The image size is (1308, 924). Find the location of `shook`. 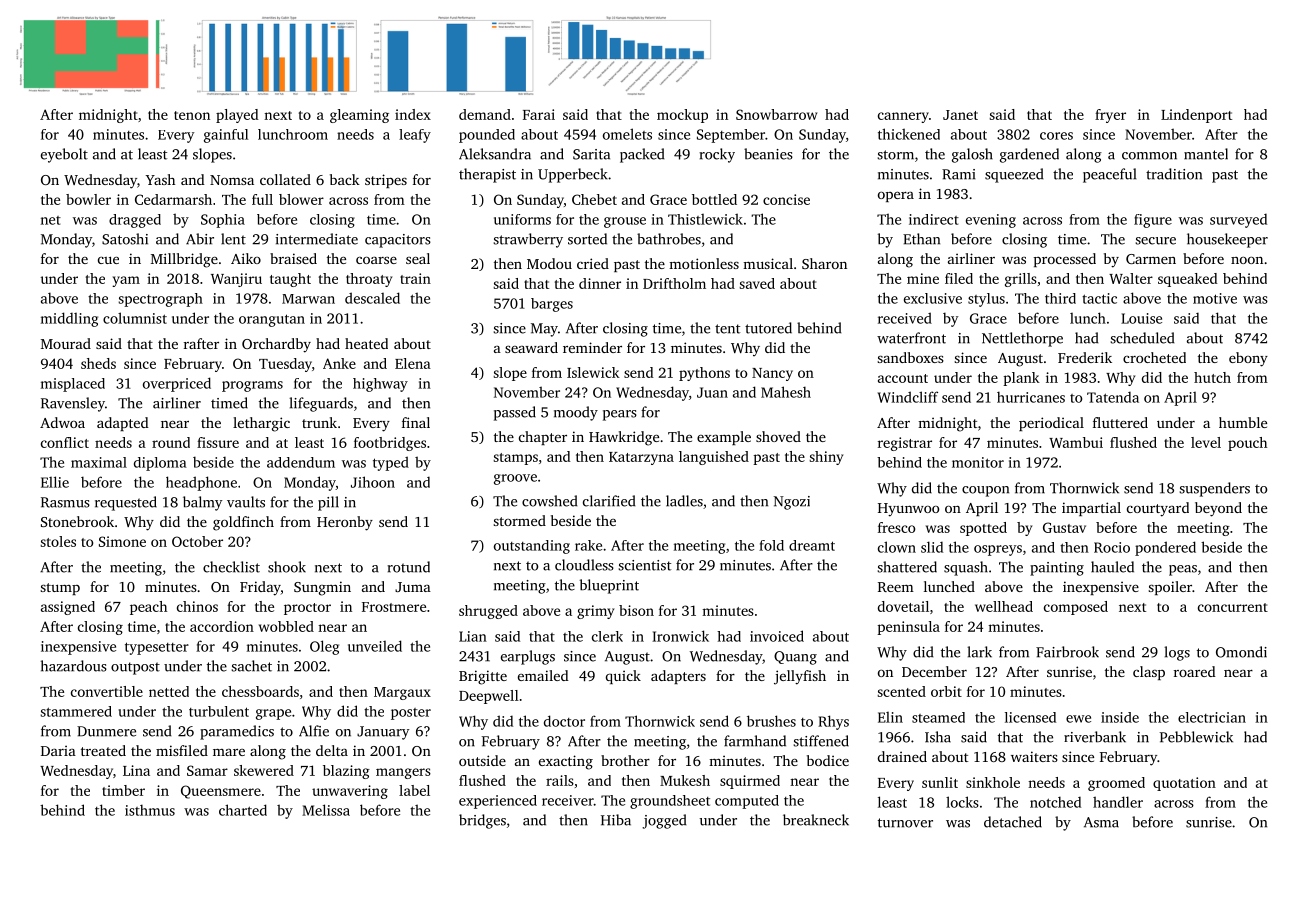

shook is located at coordinates (287, 567).
